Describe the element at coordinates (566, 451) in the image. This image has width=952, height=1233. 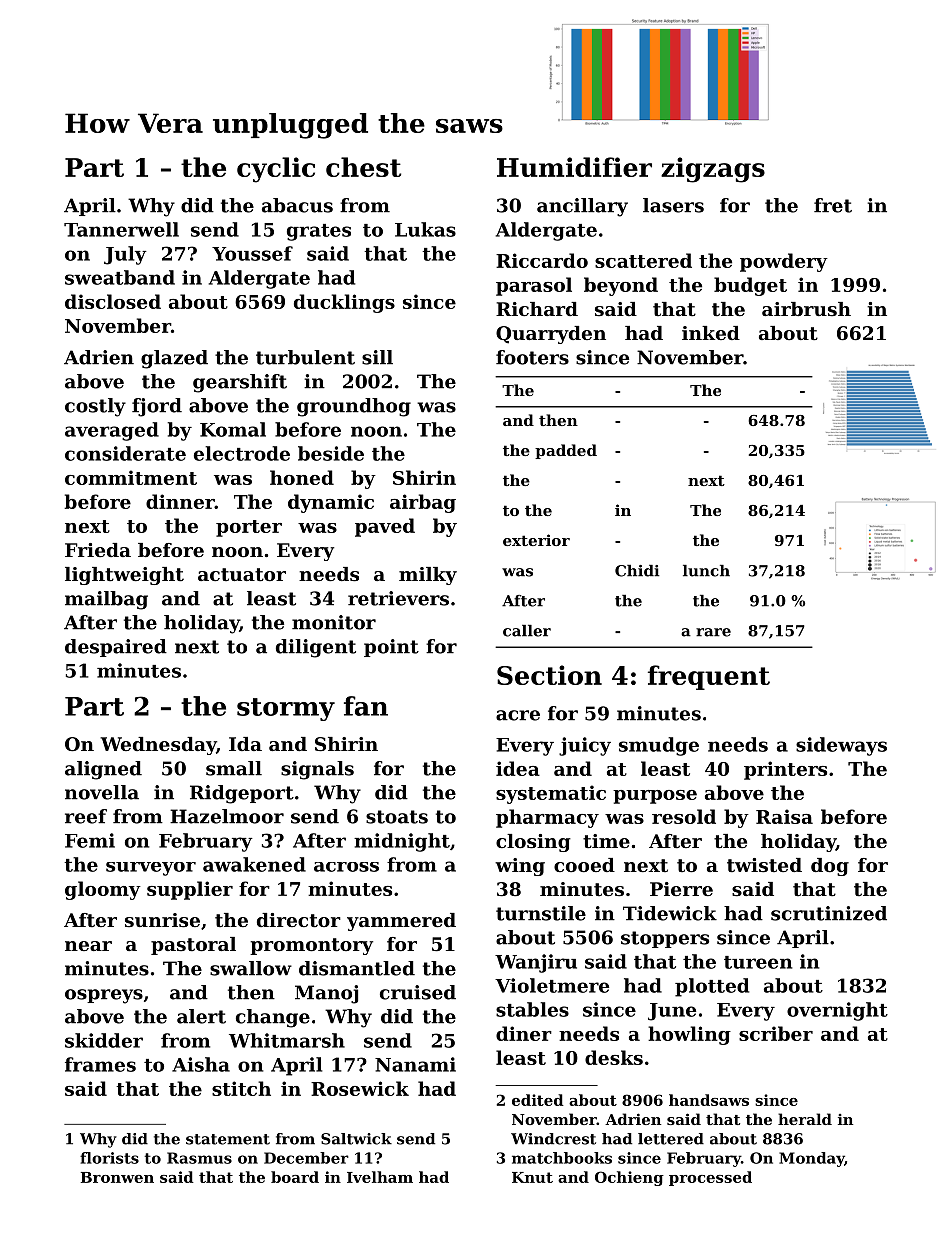
I see `padded` at that location.
